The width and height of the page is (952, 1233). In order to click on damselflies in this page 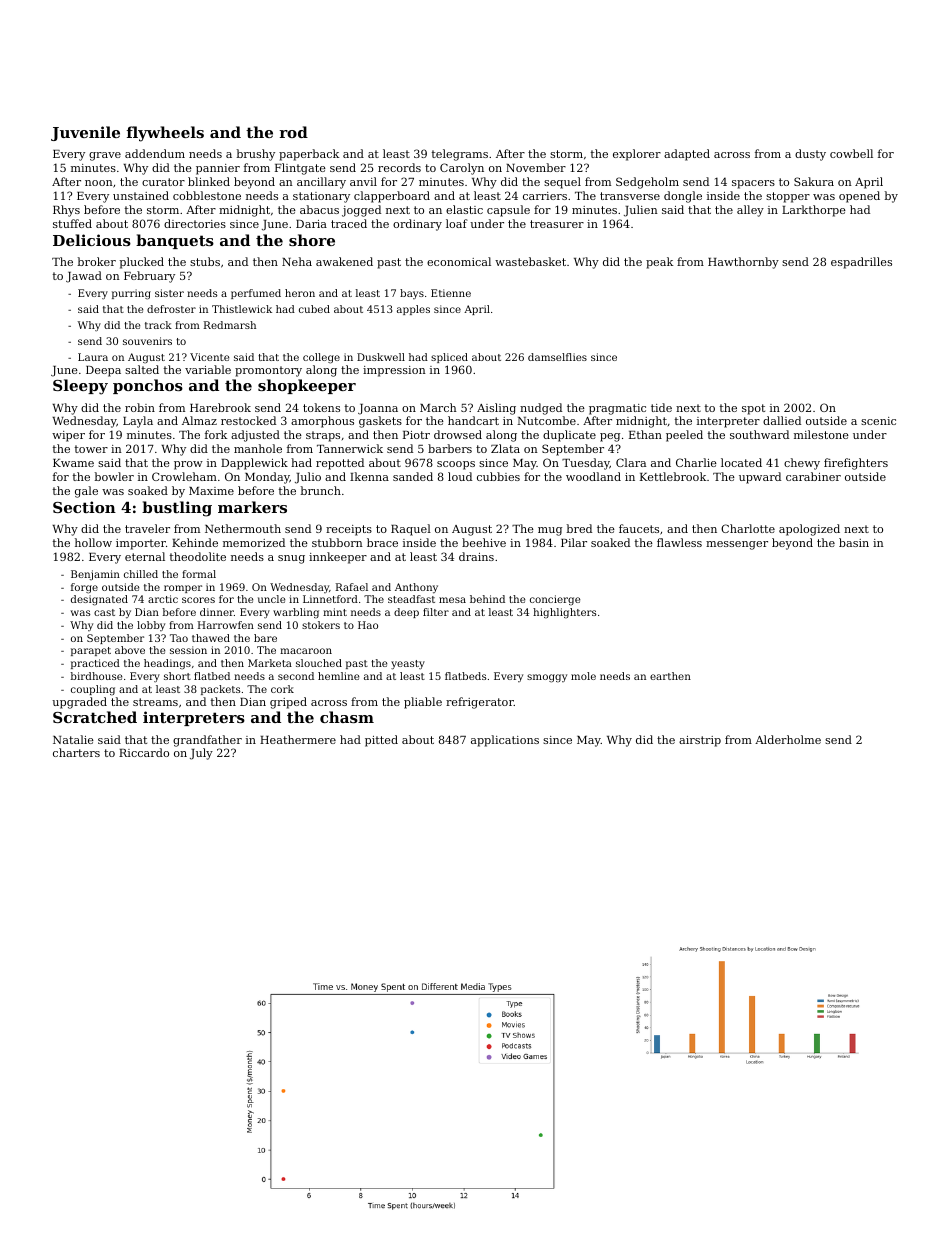, I will do `click(557, 357)`.
